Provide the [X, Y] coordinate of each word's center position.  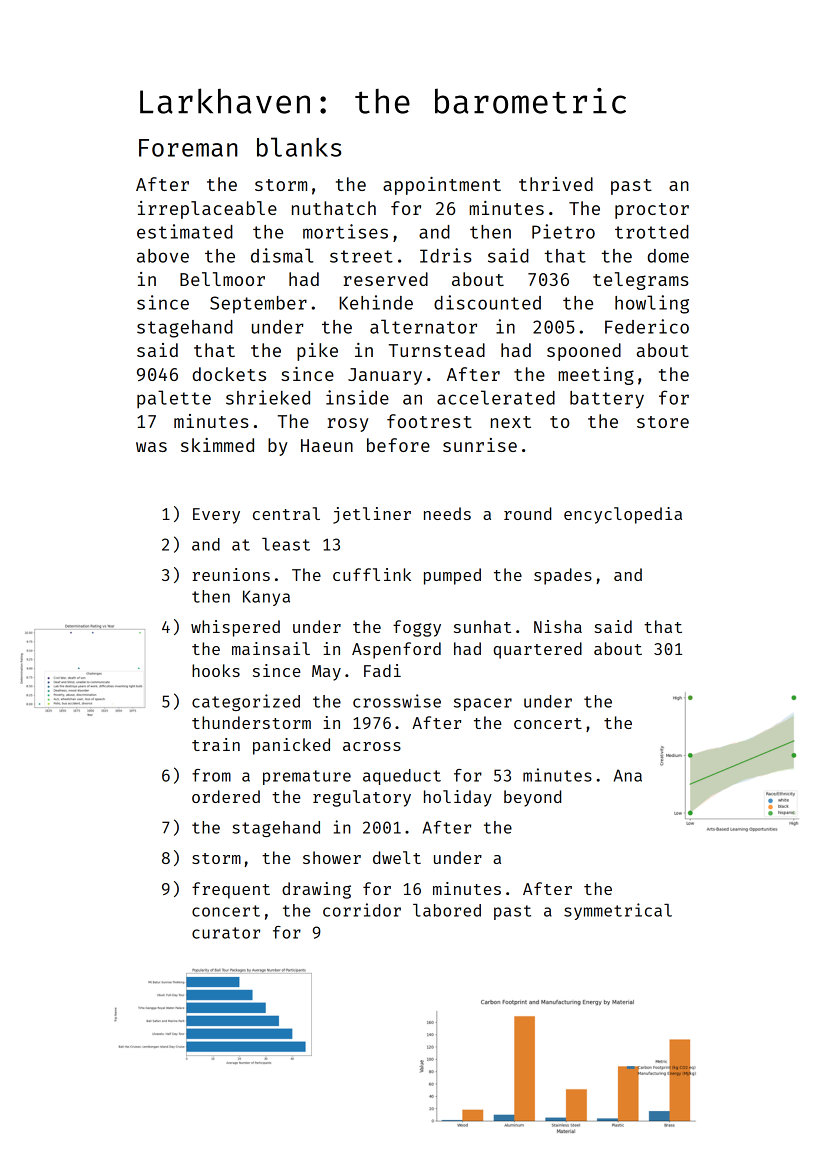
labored [447, 910]
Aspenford [396, 650]
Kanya [266, 598]
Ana [628, 775]
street [361, 256]
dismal [282, 255]
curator [226, 933]
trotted [652, 232]
